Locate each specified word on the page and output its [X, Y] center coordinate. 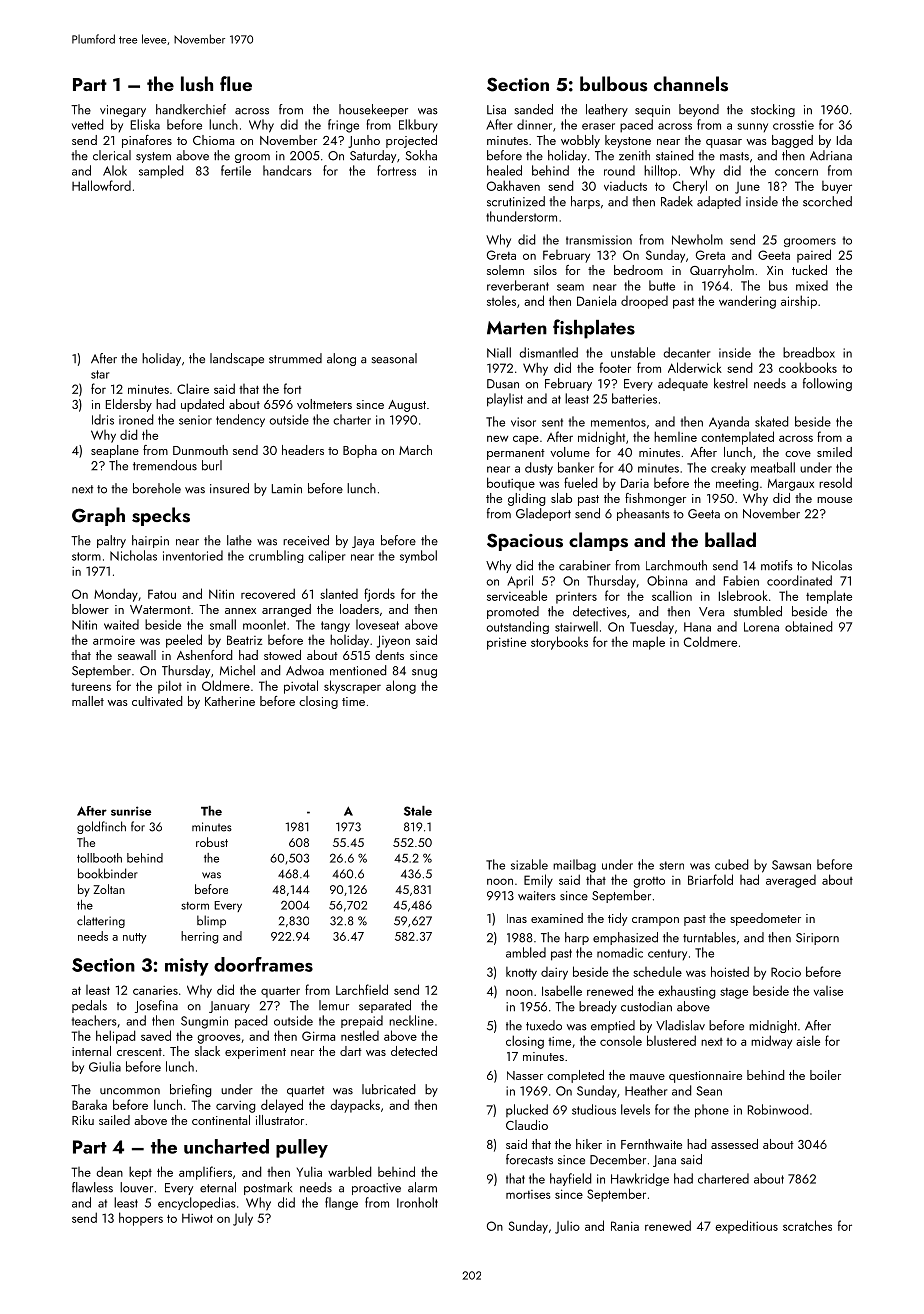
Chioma [213, 140]
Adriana [831, 155]
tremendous [165, 465]
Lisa [496, 110]
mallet [88, 701]
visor [523, 422]
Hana [697, 627]
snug [424, 673]
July [243, 1219]
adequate [683, 384]
